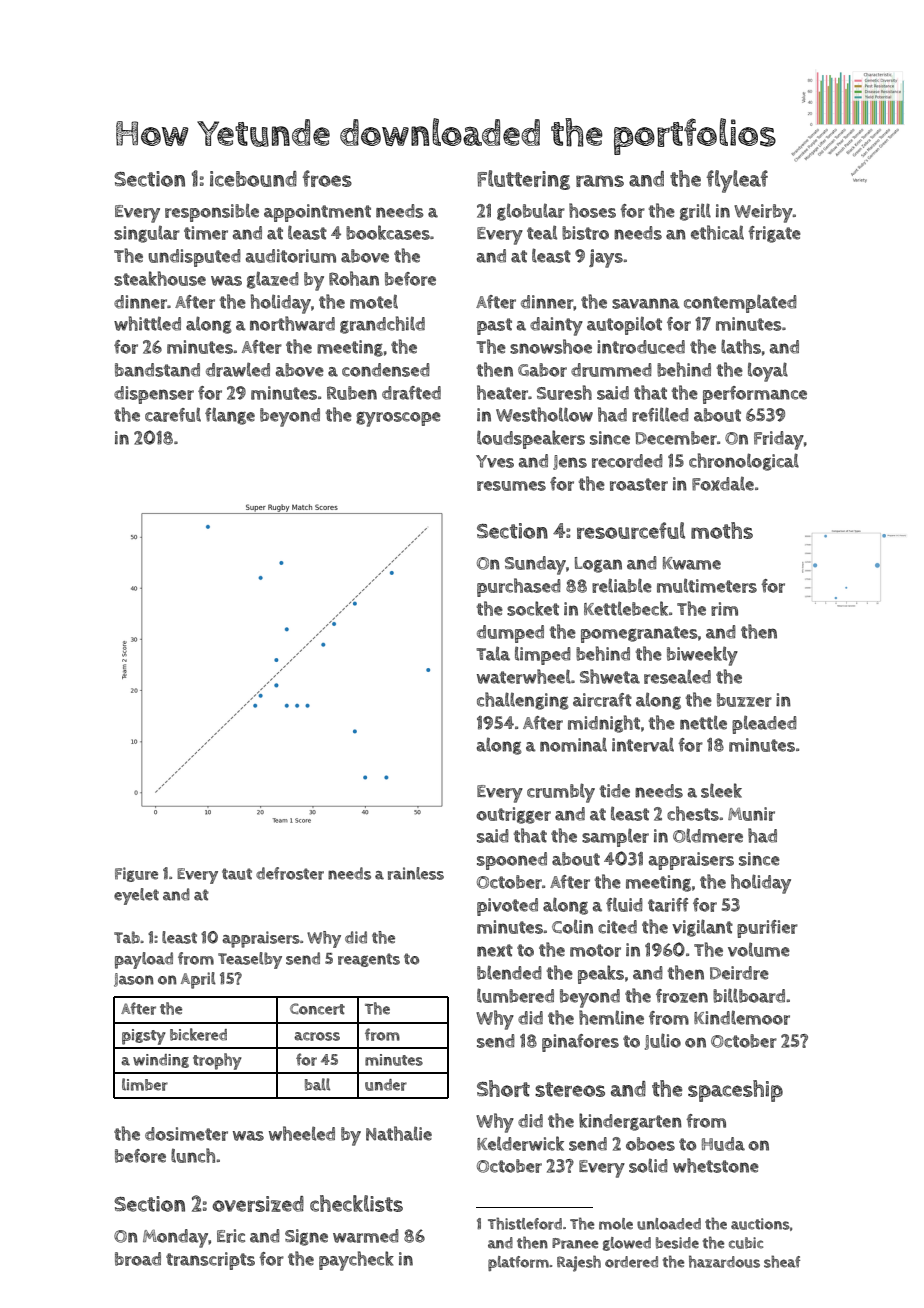  Describe the element at coordinates (735, 1091) in the image. I see `spaceship` at that location.
